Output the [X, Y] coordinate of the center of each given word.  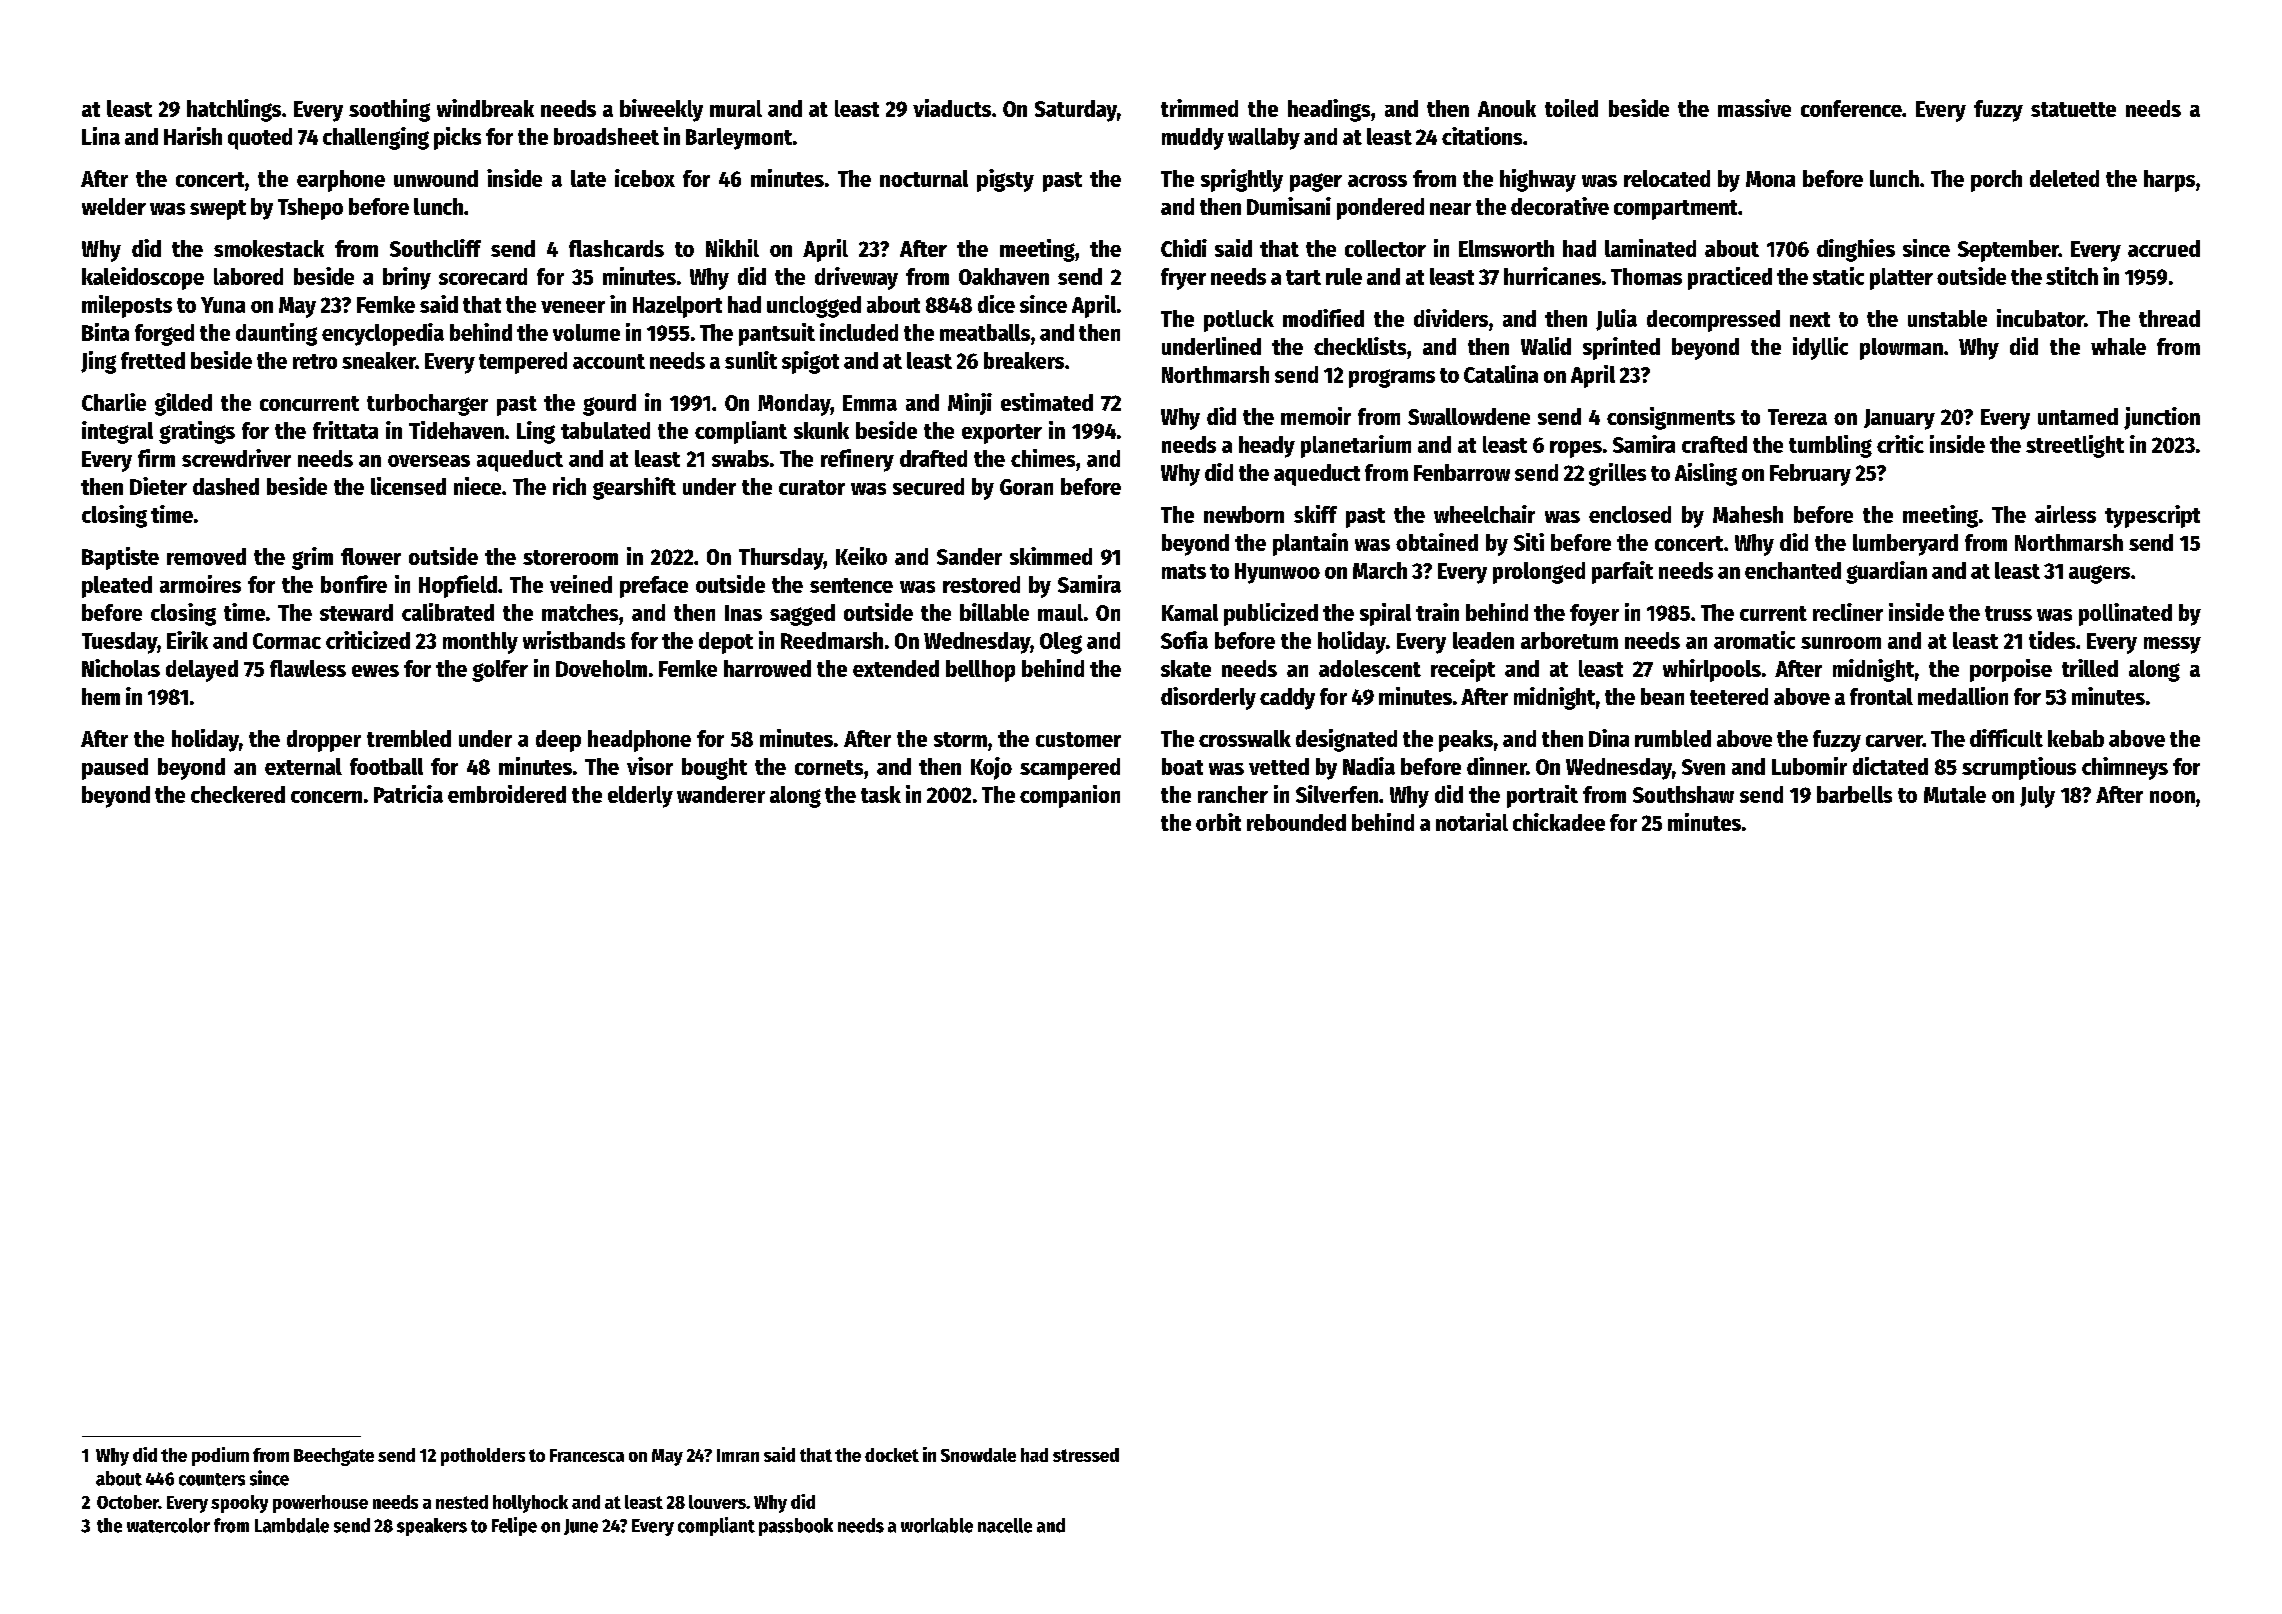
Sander [969, 556]
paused [115, 769]
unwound [436, 178]
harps [2169, 181]
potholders [483, 1457]
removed [206, 556]
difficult [2006, 738]
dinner [1496, 766]
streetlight [2075, 446]
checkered [238, 794]
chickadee [1559, 822]
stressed [1086, 1455]
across [1377, 181]
